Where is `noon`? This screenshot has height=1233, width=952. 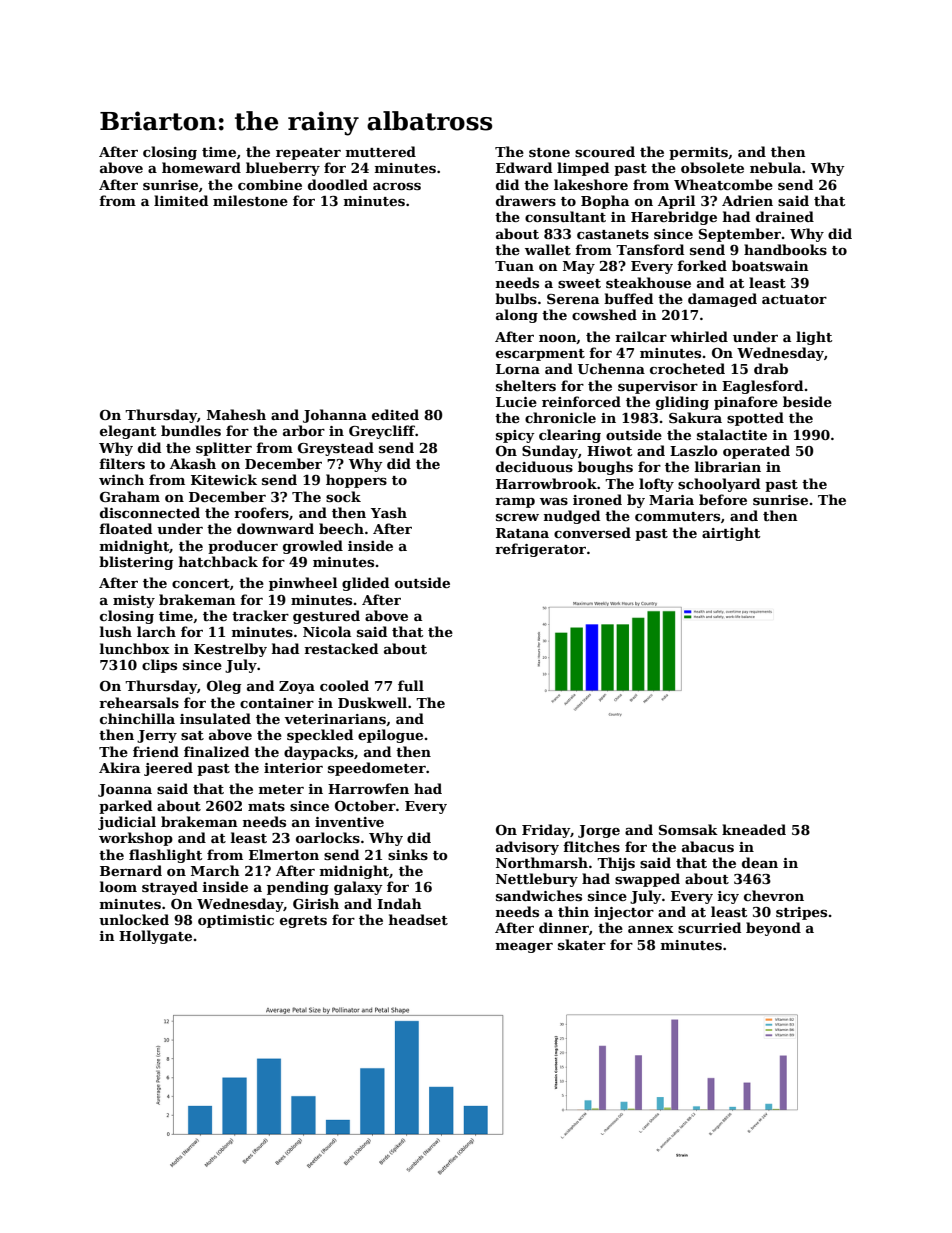 noon is located at coordinates (558, 339).
